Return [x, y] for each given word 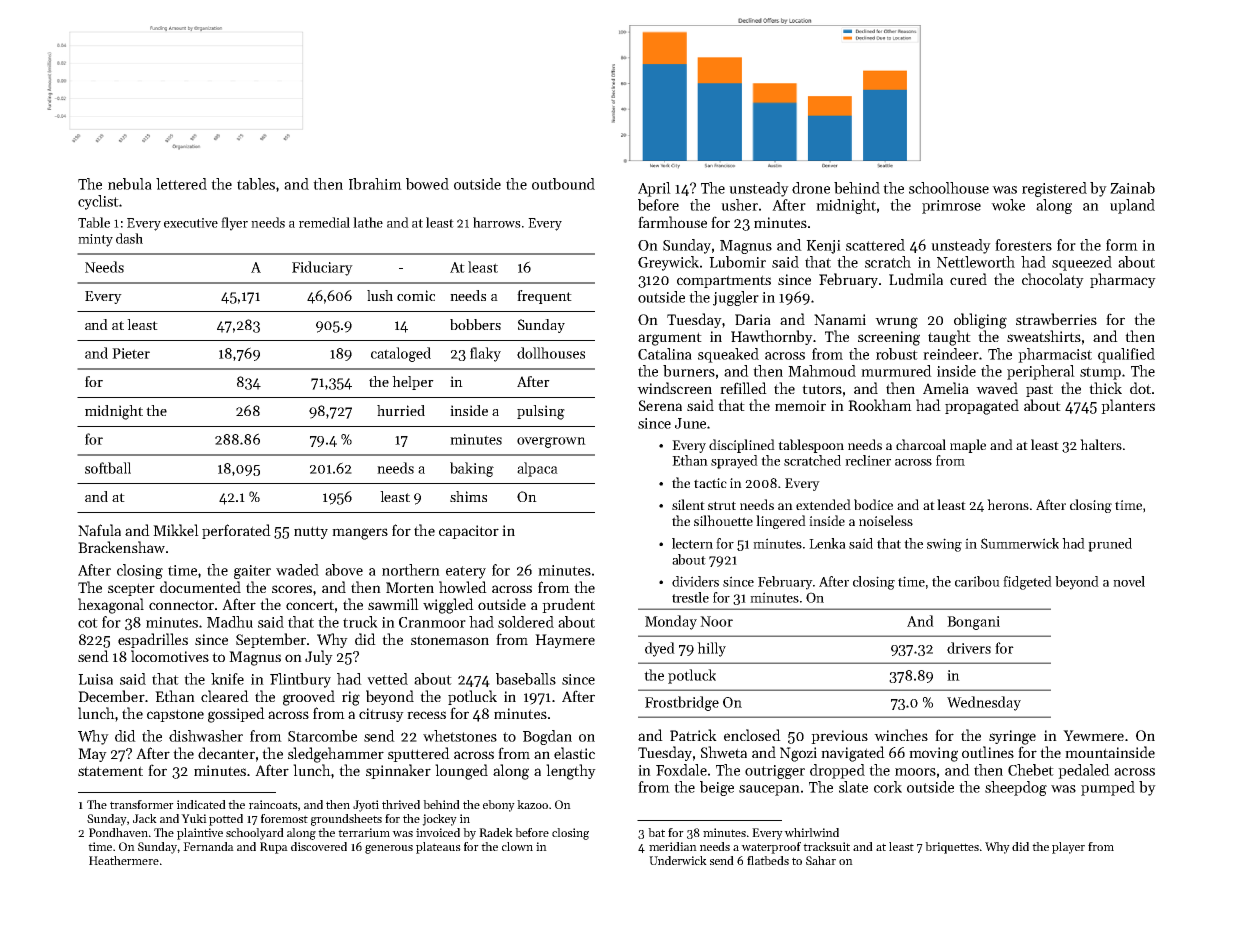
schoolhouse [949, 188]
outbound [563, 184]
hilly [711, 649]
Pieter [131, 353]
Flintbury [300, 680]
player [1068, 848]
